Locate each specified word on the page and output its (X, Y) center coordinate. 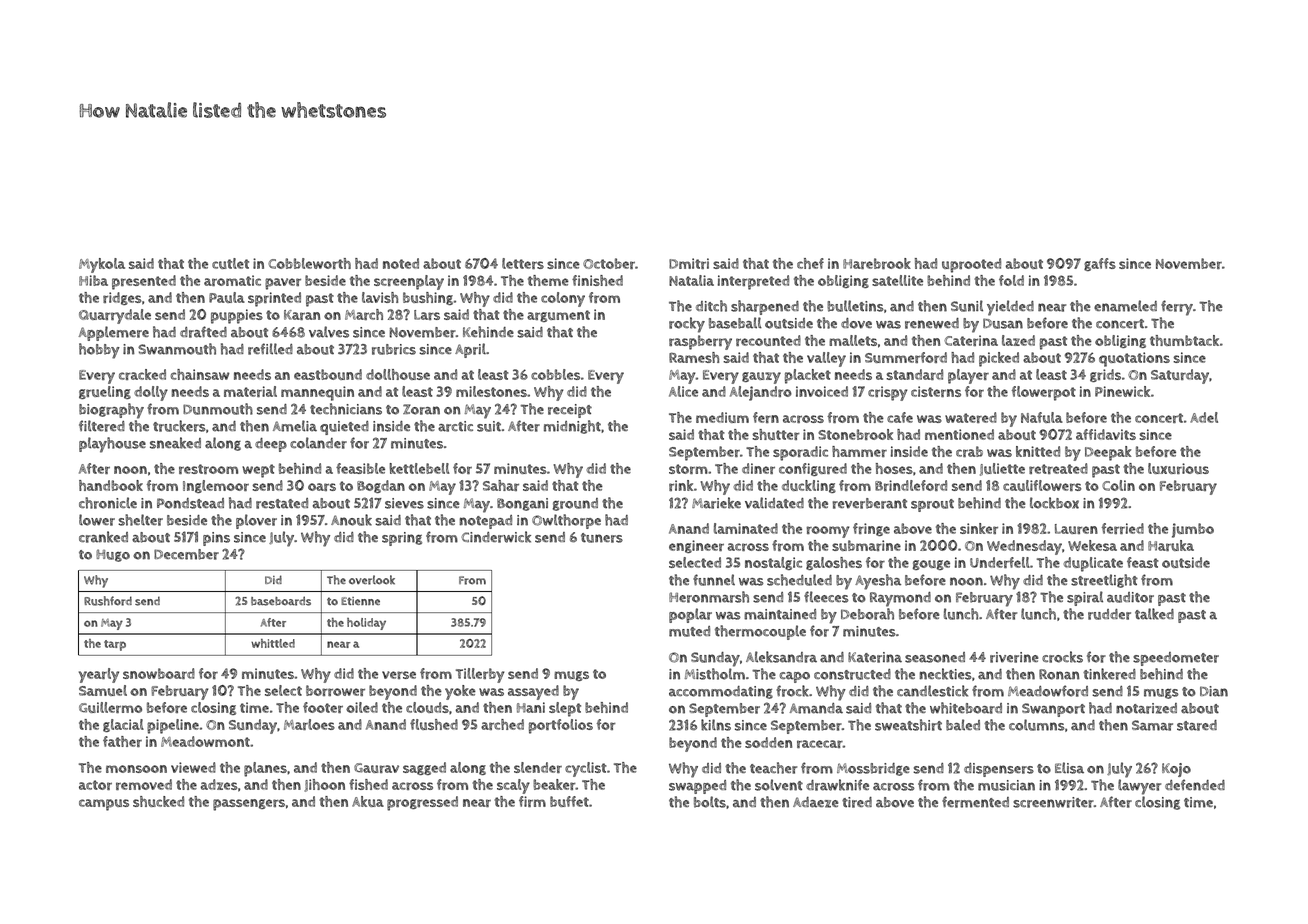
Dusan (1003, 323)
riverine (1014, 657)
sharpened (765, 307)
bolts (710, 802)
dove (856, 323)
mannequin (317, 393)
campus (104, 805)
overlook (372, 580)
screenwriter (1053, 802)
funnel (714, 580)
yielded (1010, 308)
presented (144, 282)
